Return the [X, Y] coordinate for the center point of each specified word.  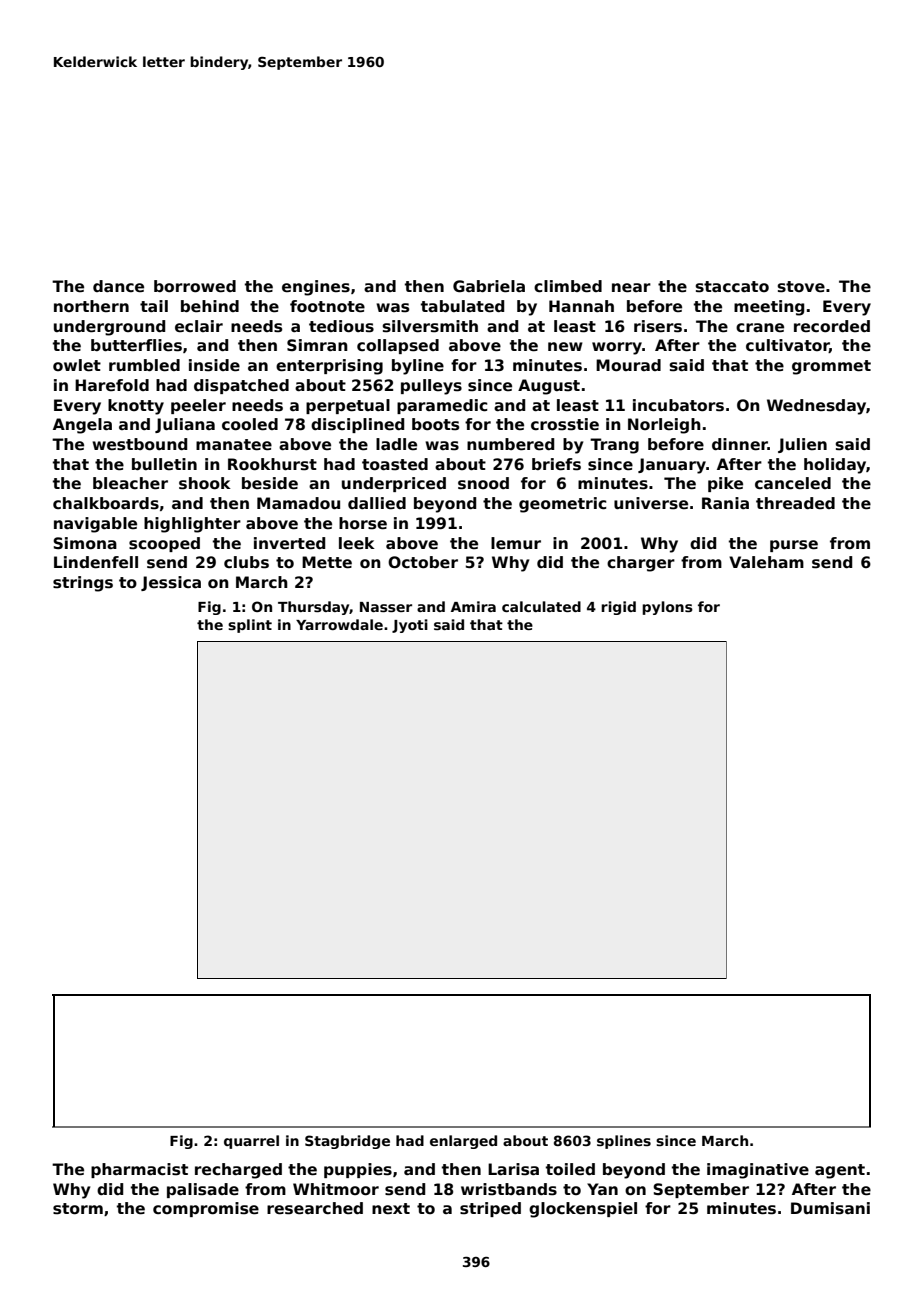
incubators [678, 405]
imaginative [758, 1171]
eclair [199, 326]
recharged [238, 1171]
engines [316, 288]
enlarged [463, 1142]
